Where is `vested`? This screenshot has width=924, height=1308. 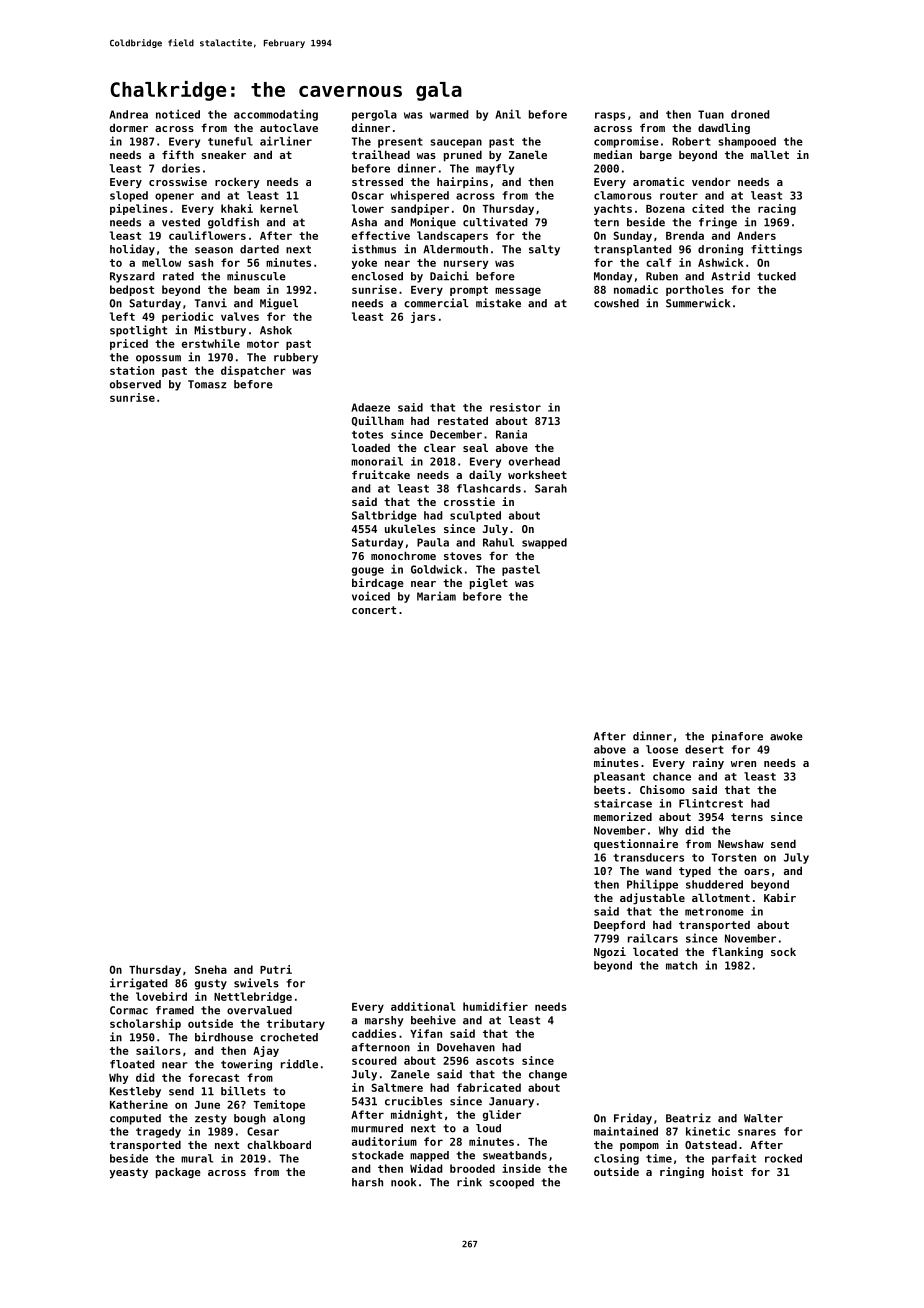 vested is located at coordinates (181, 222).
